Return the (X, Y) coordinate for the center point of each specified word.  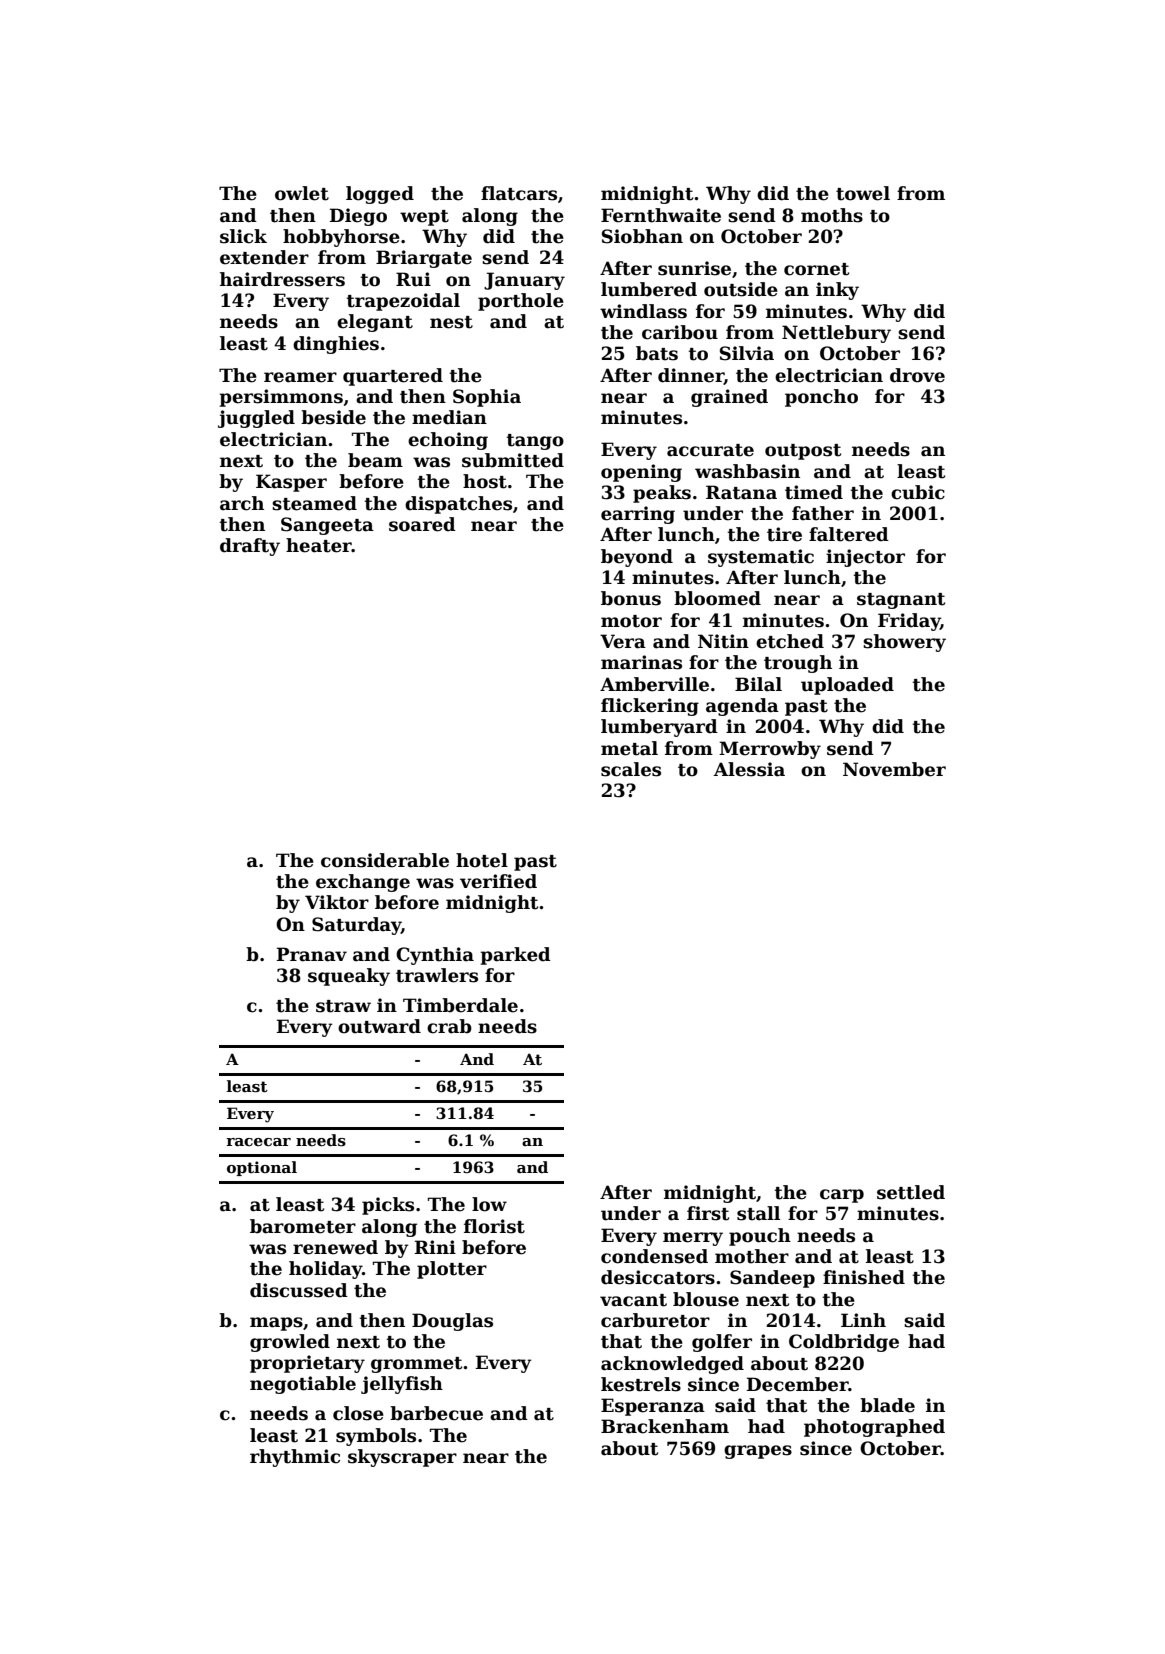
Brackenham (665, 1426)
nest (451, 322)
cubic (918, 492)
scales (631, 769)
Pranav (311, 954)
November (894, 769)
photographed (874, 1428)
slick (243, 236)
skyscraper (402, 1458)
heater (319, 545)
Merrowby (770, 750)
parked (515, 956)
